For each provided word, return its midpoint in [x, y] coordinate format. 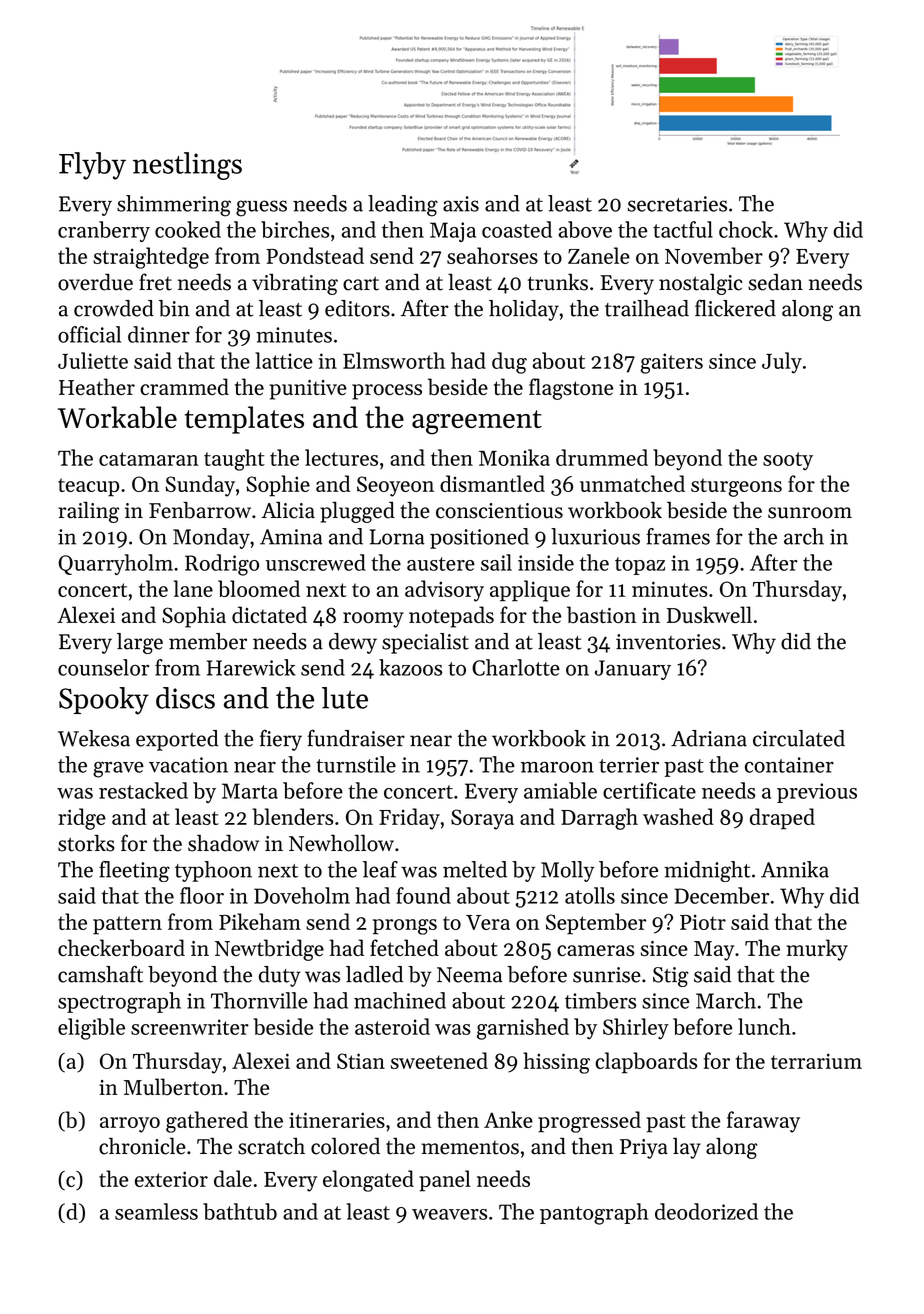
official [89, 334]
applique [530, 591]
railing [88, 512]
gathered [207, 1122]
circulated [799, 738]
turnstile [356, 764]
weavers [449, 1214]
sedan [775, 282]
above [585, 229]
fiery [281, 740]
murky [817, 950]
